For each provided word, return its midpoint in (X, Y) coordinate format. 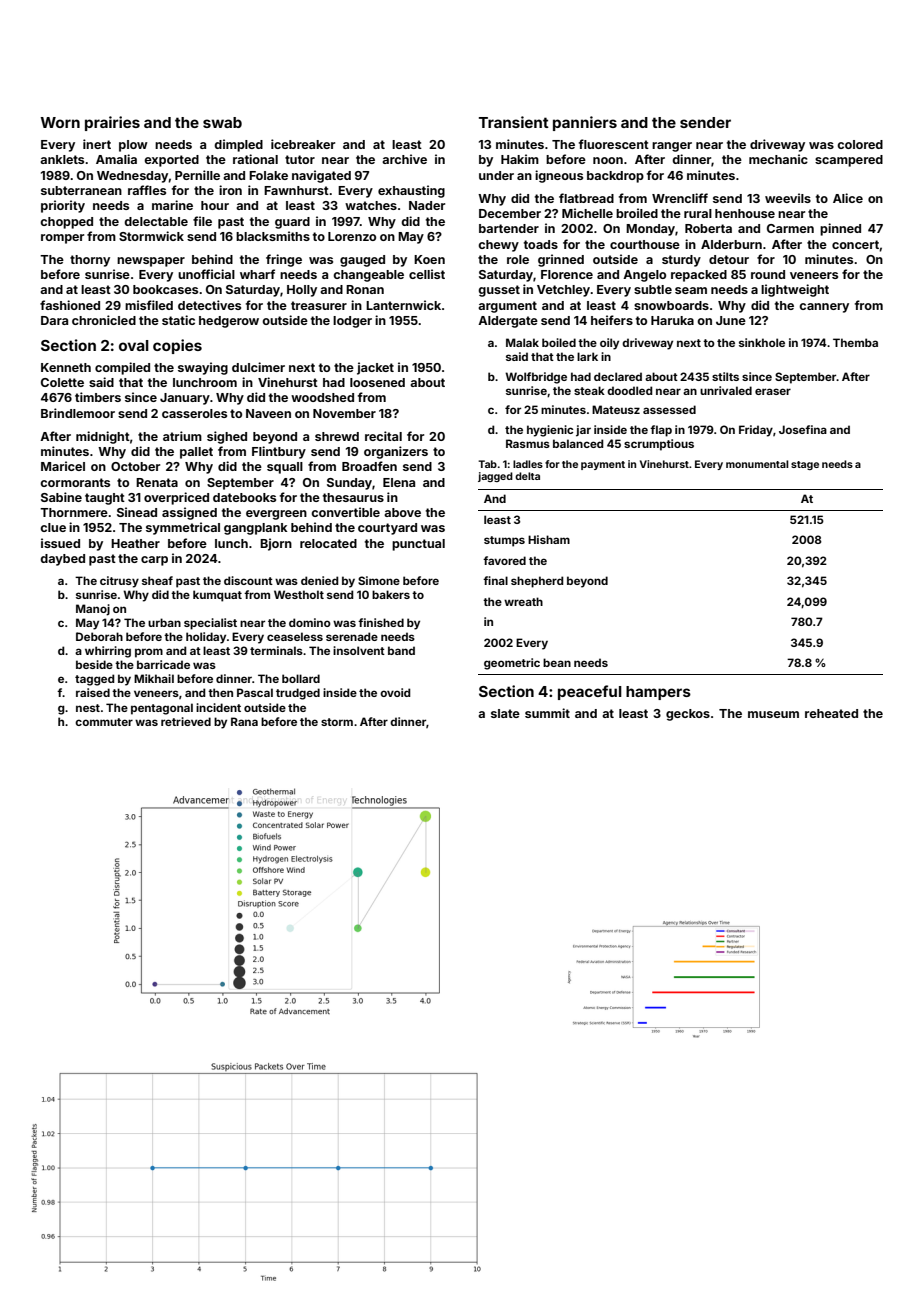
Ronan (365, 289)
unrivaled (726, 390)
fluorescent (614, 144)
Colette (62, 382)
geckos (688, 715)
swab (222, 122)
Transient (514, 122)
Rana (244, 721)
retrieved (186, 721)
